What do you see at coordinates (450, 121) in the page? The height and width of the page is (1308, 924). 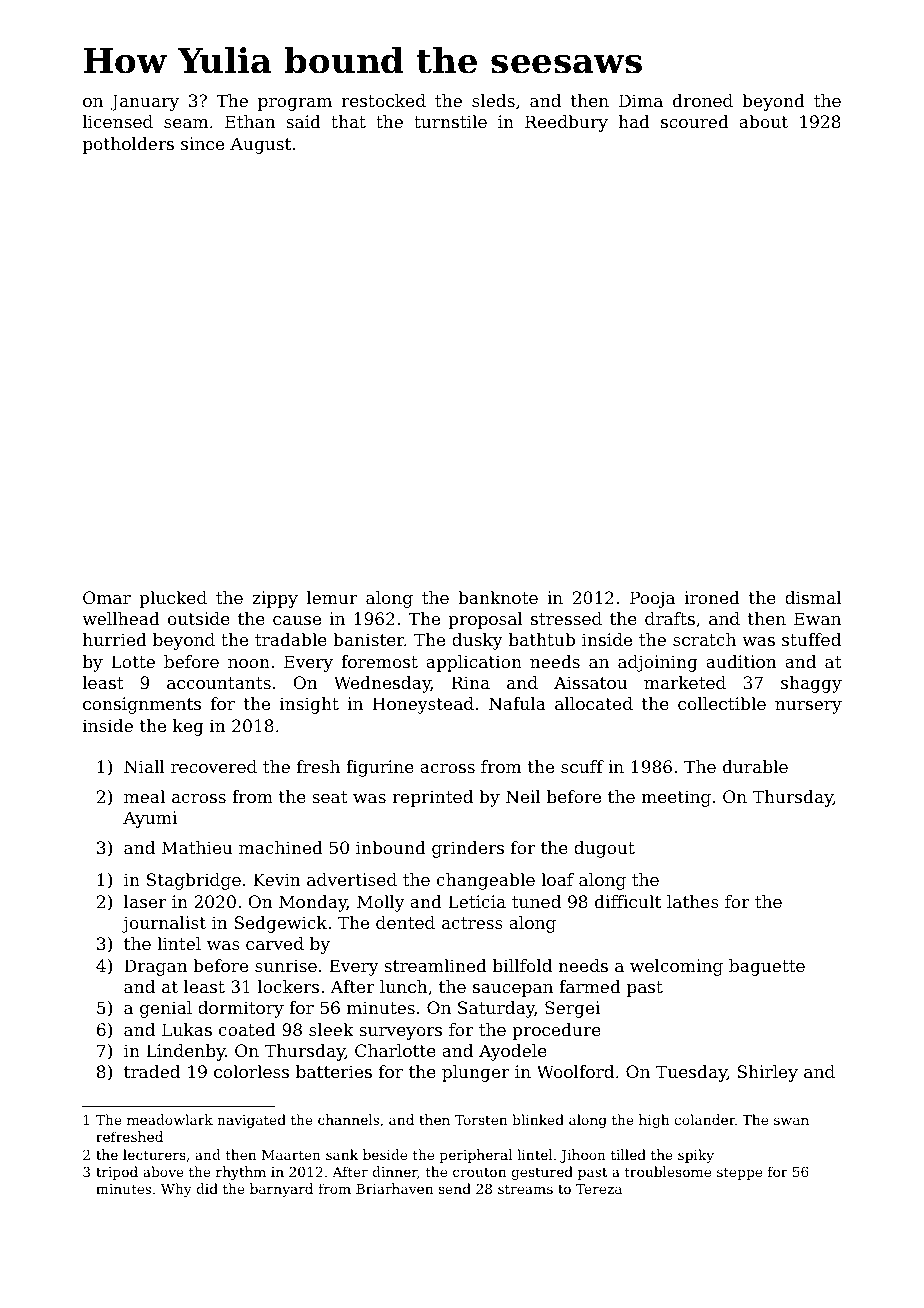 I see `turnstile` at bounding box center [450, 121].
